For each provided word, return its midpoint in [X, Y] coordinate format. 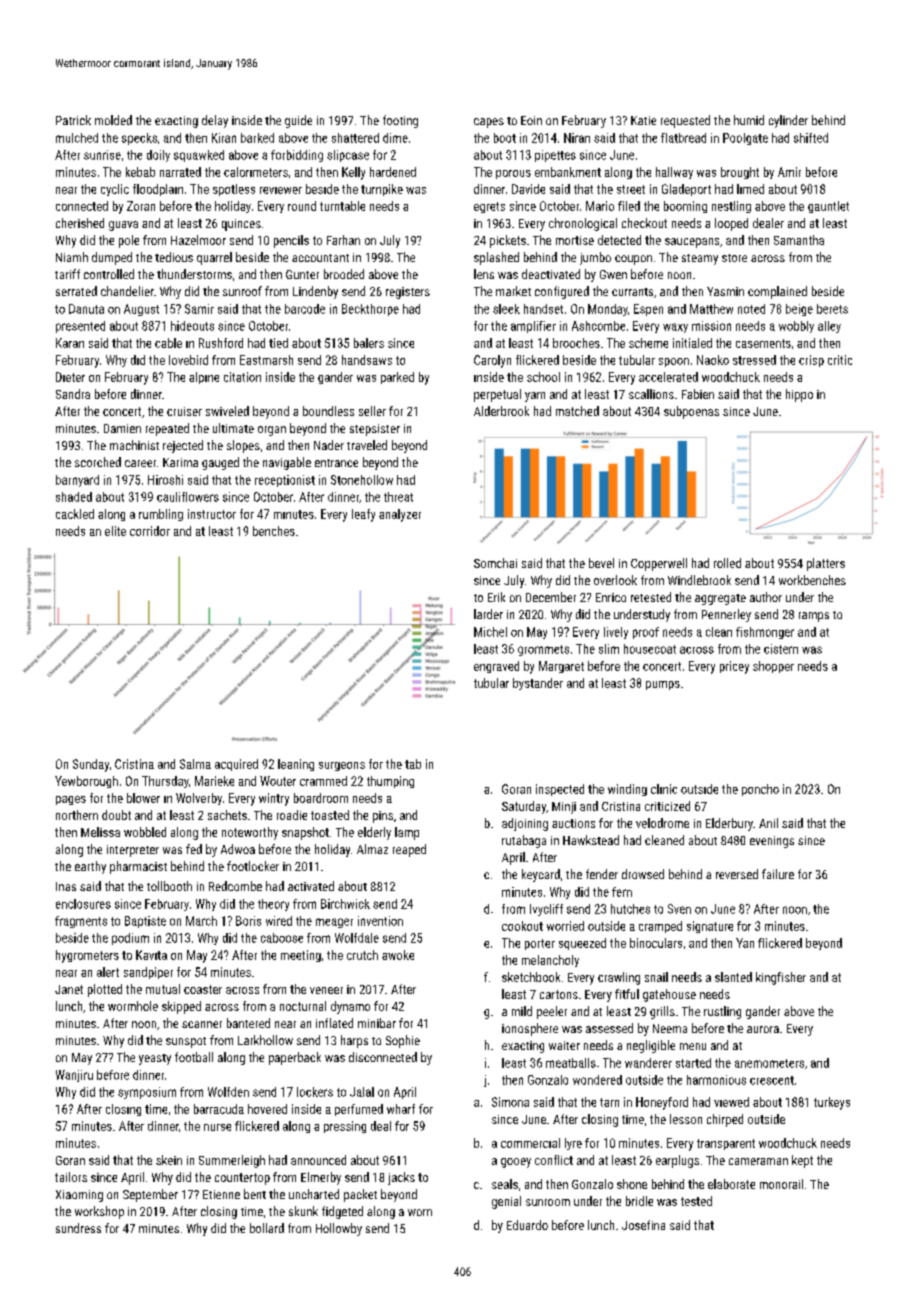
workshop [99, 1212]
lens [484, 274]
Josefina [643, 1225]
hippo [799, 395]
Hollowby [339, 1229]
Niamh [72, 257]
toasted [330, 815]
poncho [760, 790]
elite [115, 531]
